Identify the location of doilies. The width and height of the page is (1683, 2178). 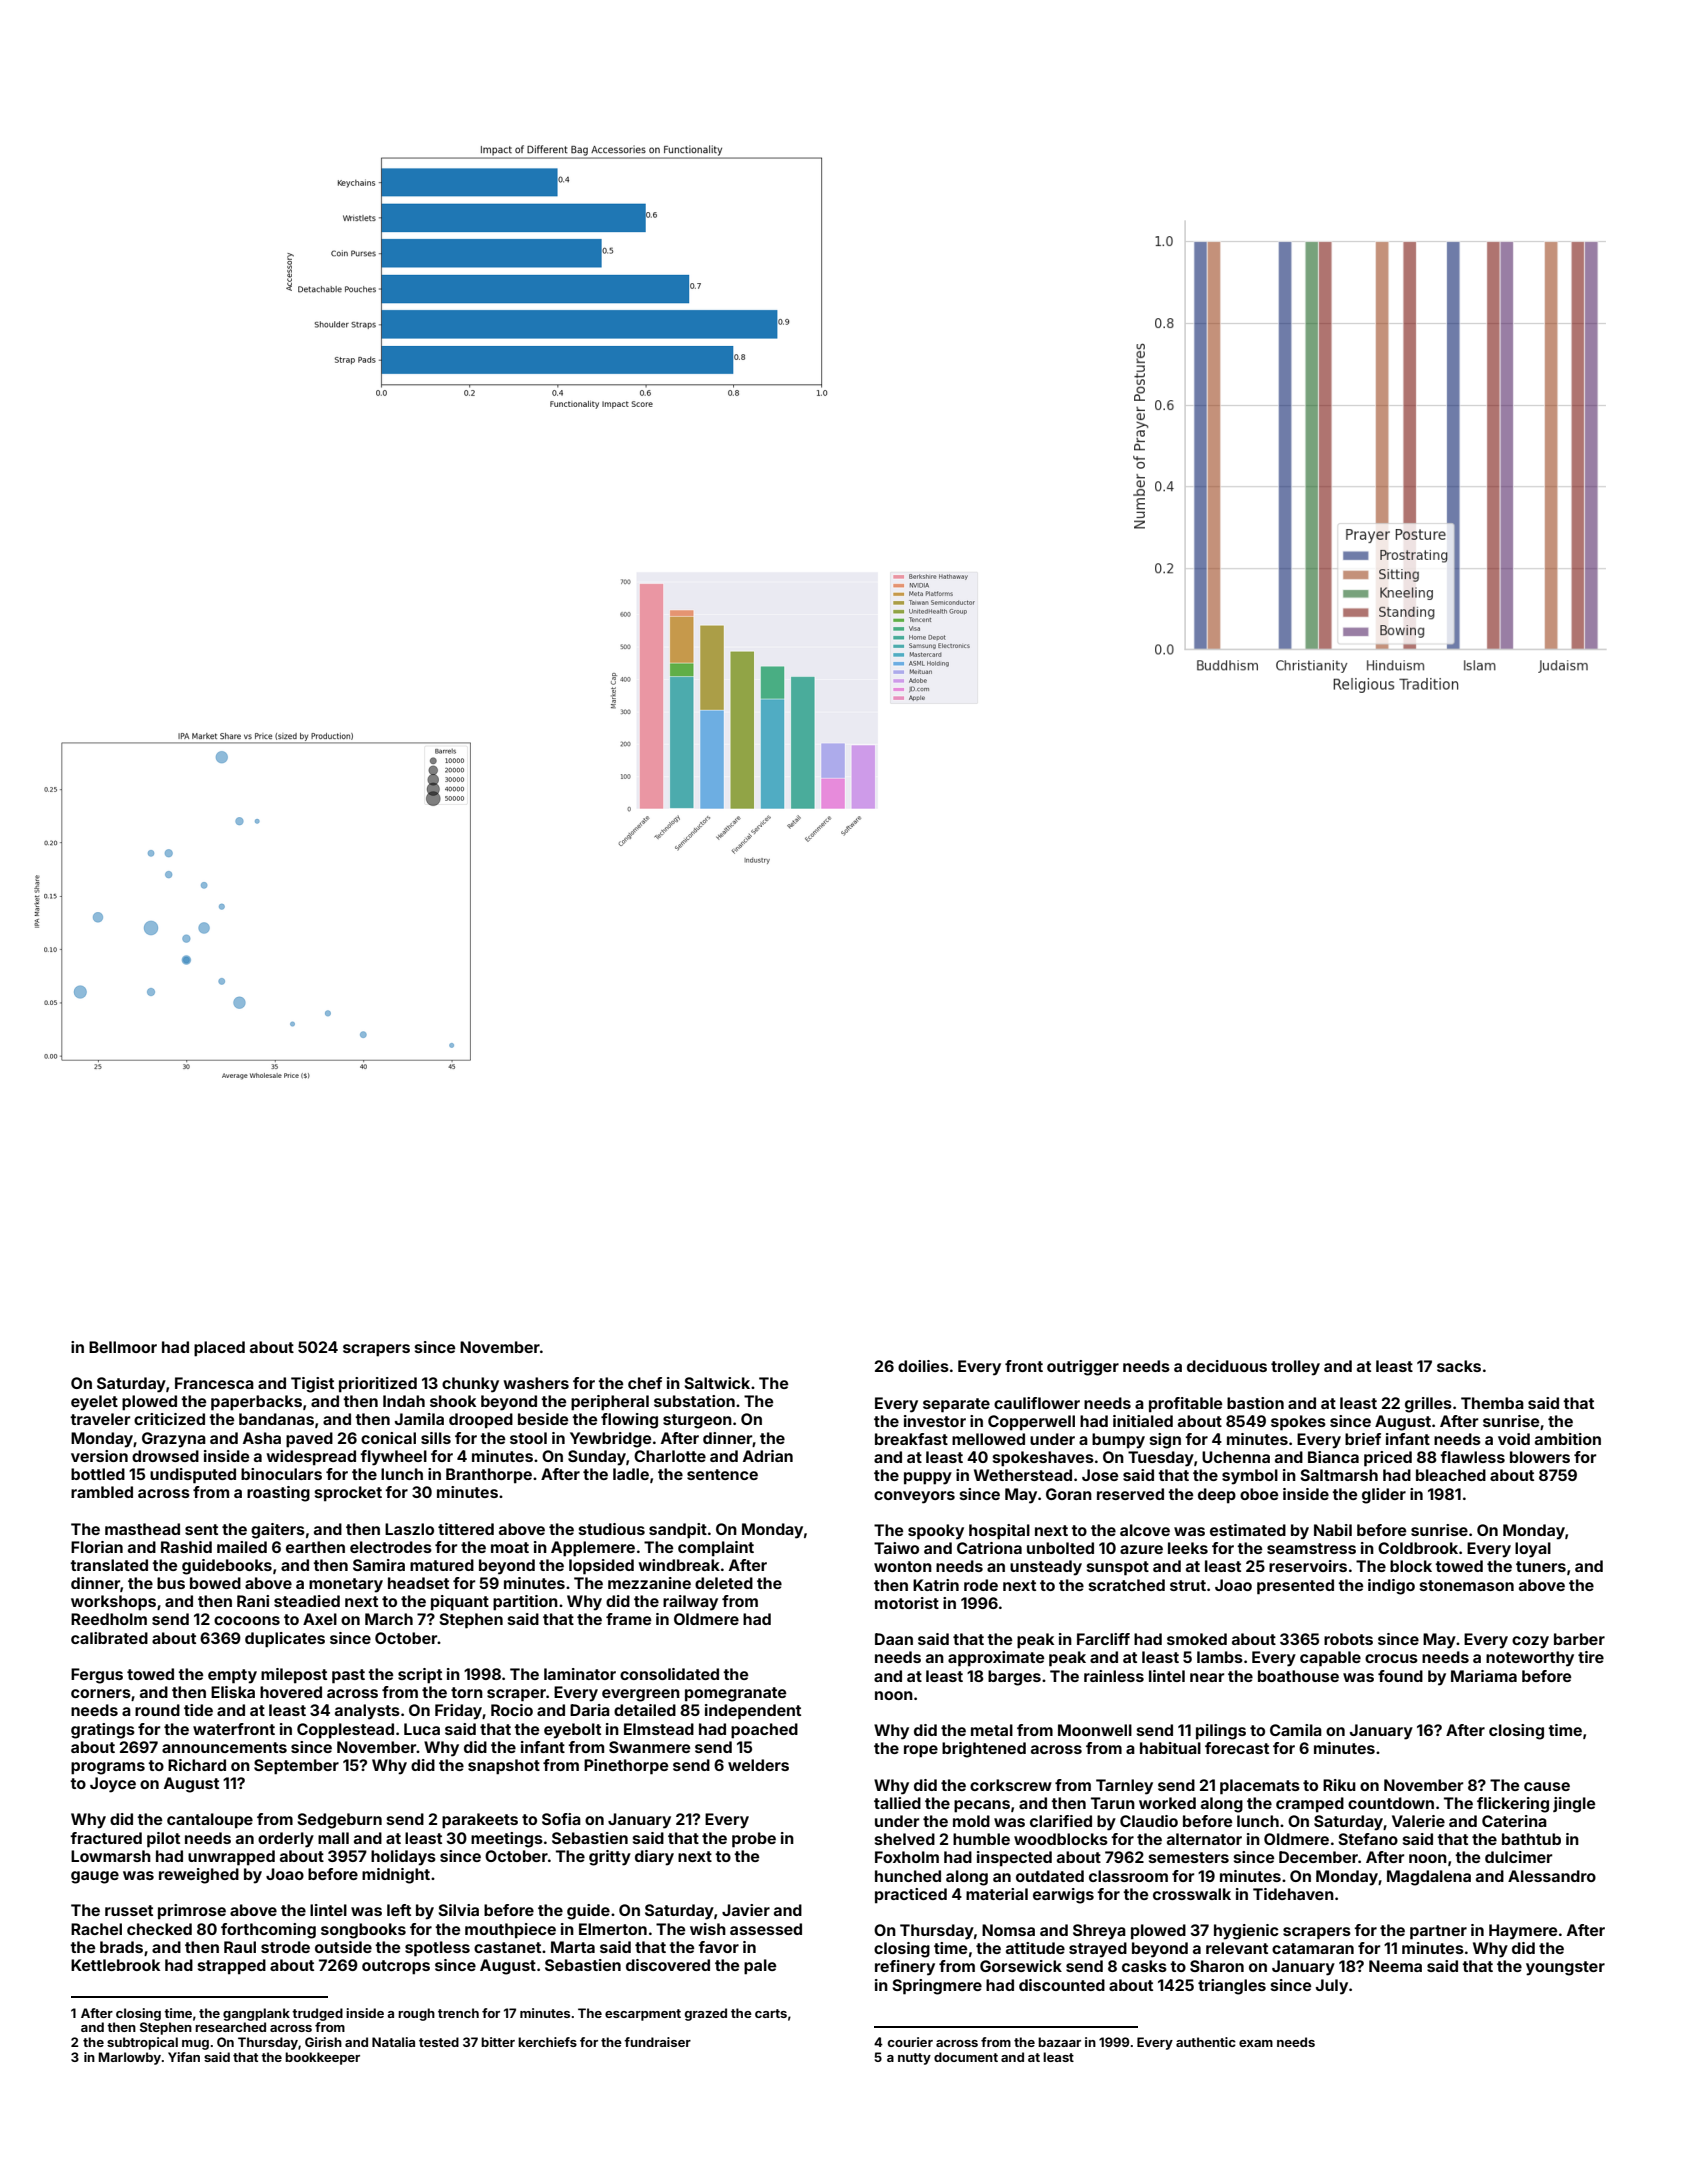
(923, 1366).
